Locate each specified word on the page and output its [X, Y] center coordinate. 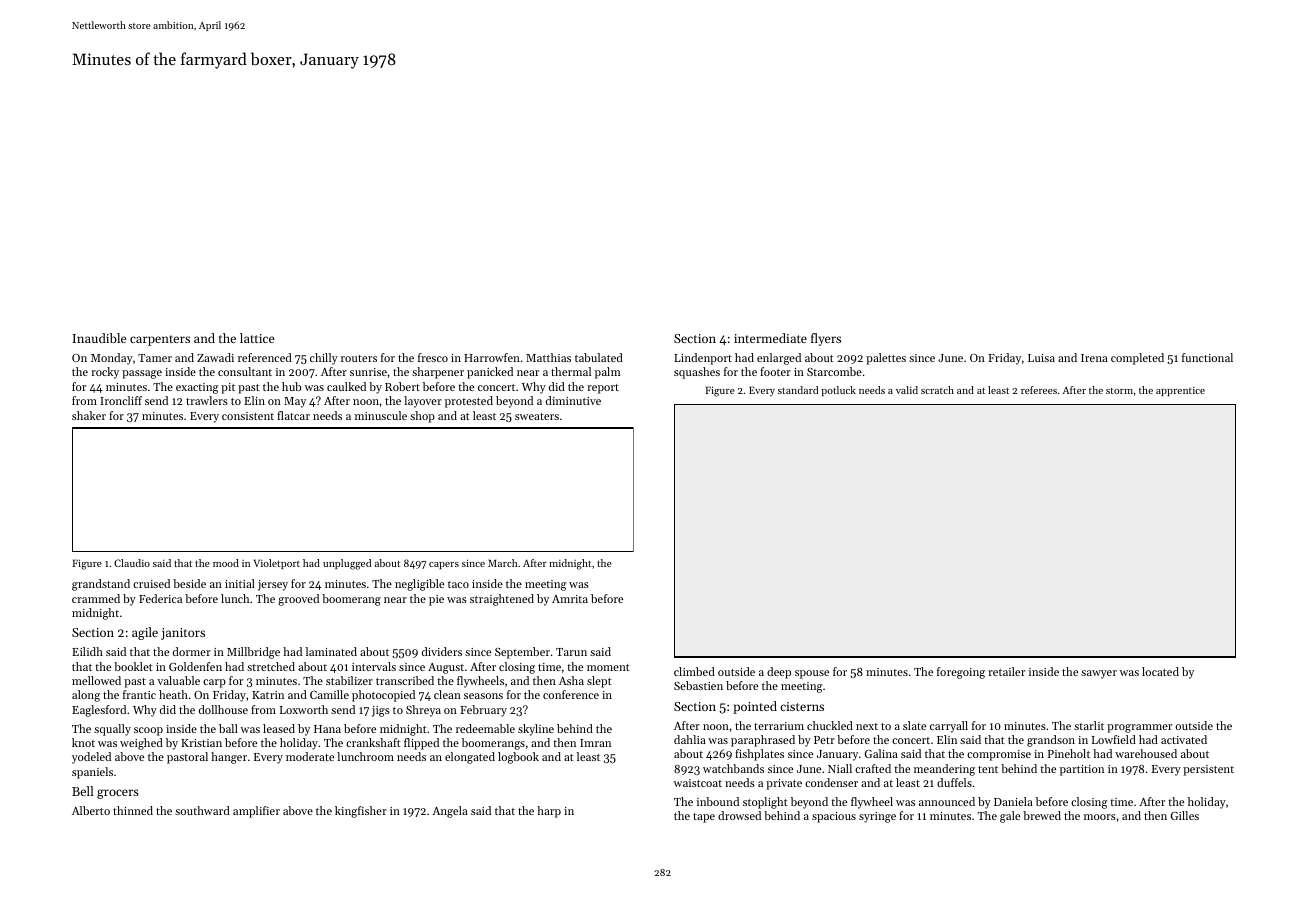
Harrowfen [492, 357]
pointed [755, 707]
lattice [257, 338]
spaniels [92, 773]
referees [1039, 390]
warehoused [1146, 753]
